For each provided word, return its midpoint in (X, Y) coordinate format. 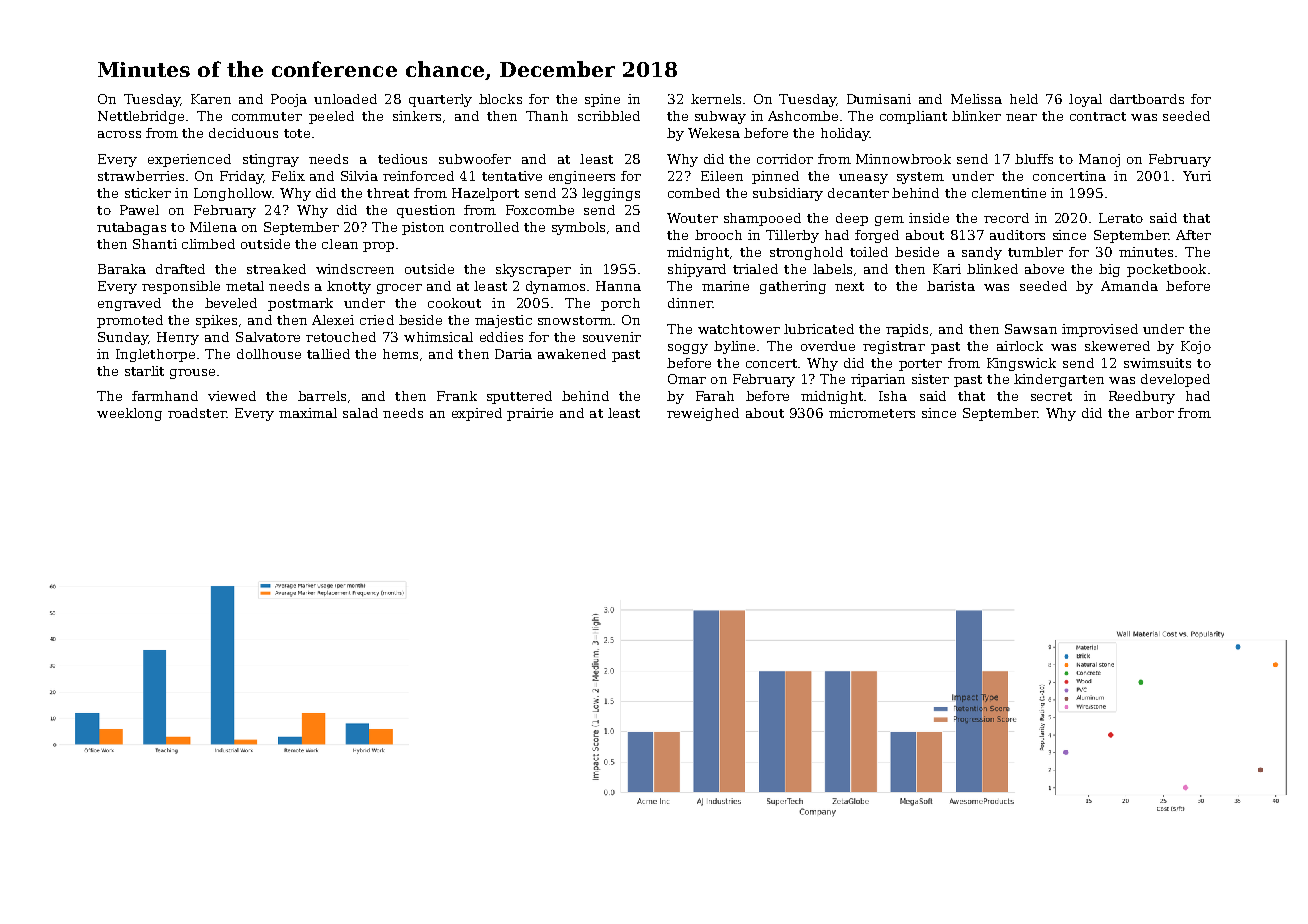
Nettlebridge (141, 117)
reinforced (418, 176)
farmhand (165, 396)
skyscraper (533, 270)
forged (877, 236)
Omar (687, 379)
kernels (716, 99)
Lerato (1121, 218)
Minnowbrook (903, 159)
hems (400, 354)
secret (1051, 396)
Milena (213, 227)
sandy (982, 253)
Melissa (976, 99)
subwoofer (475, 159)
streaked (276, 269)
